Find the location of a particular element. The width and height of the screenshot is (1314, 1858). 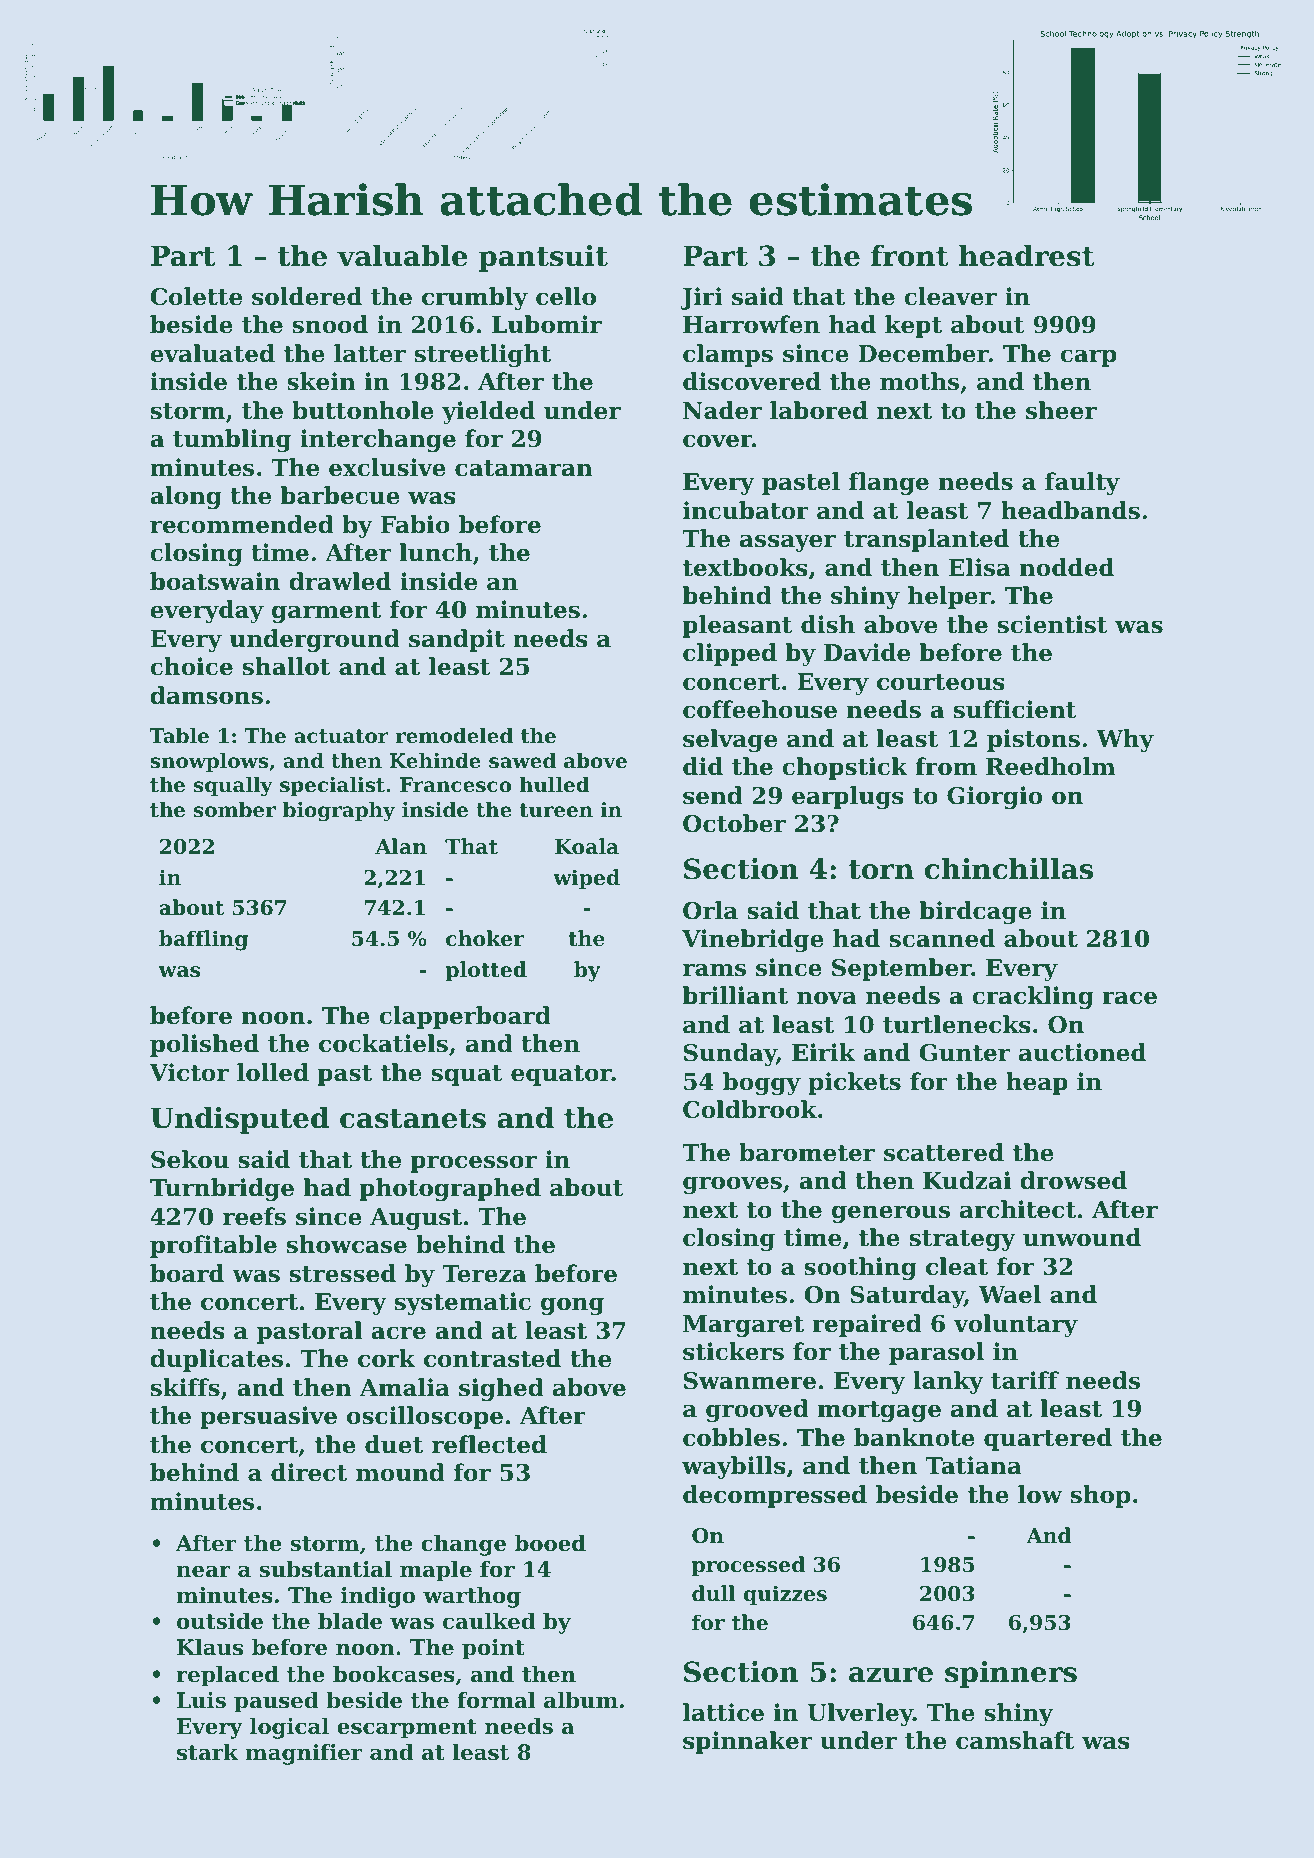

barbecue is located at coordinates (340, 495).
